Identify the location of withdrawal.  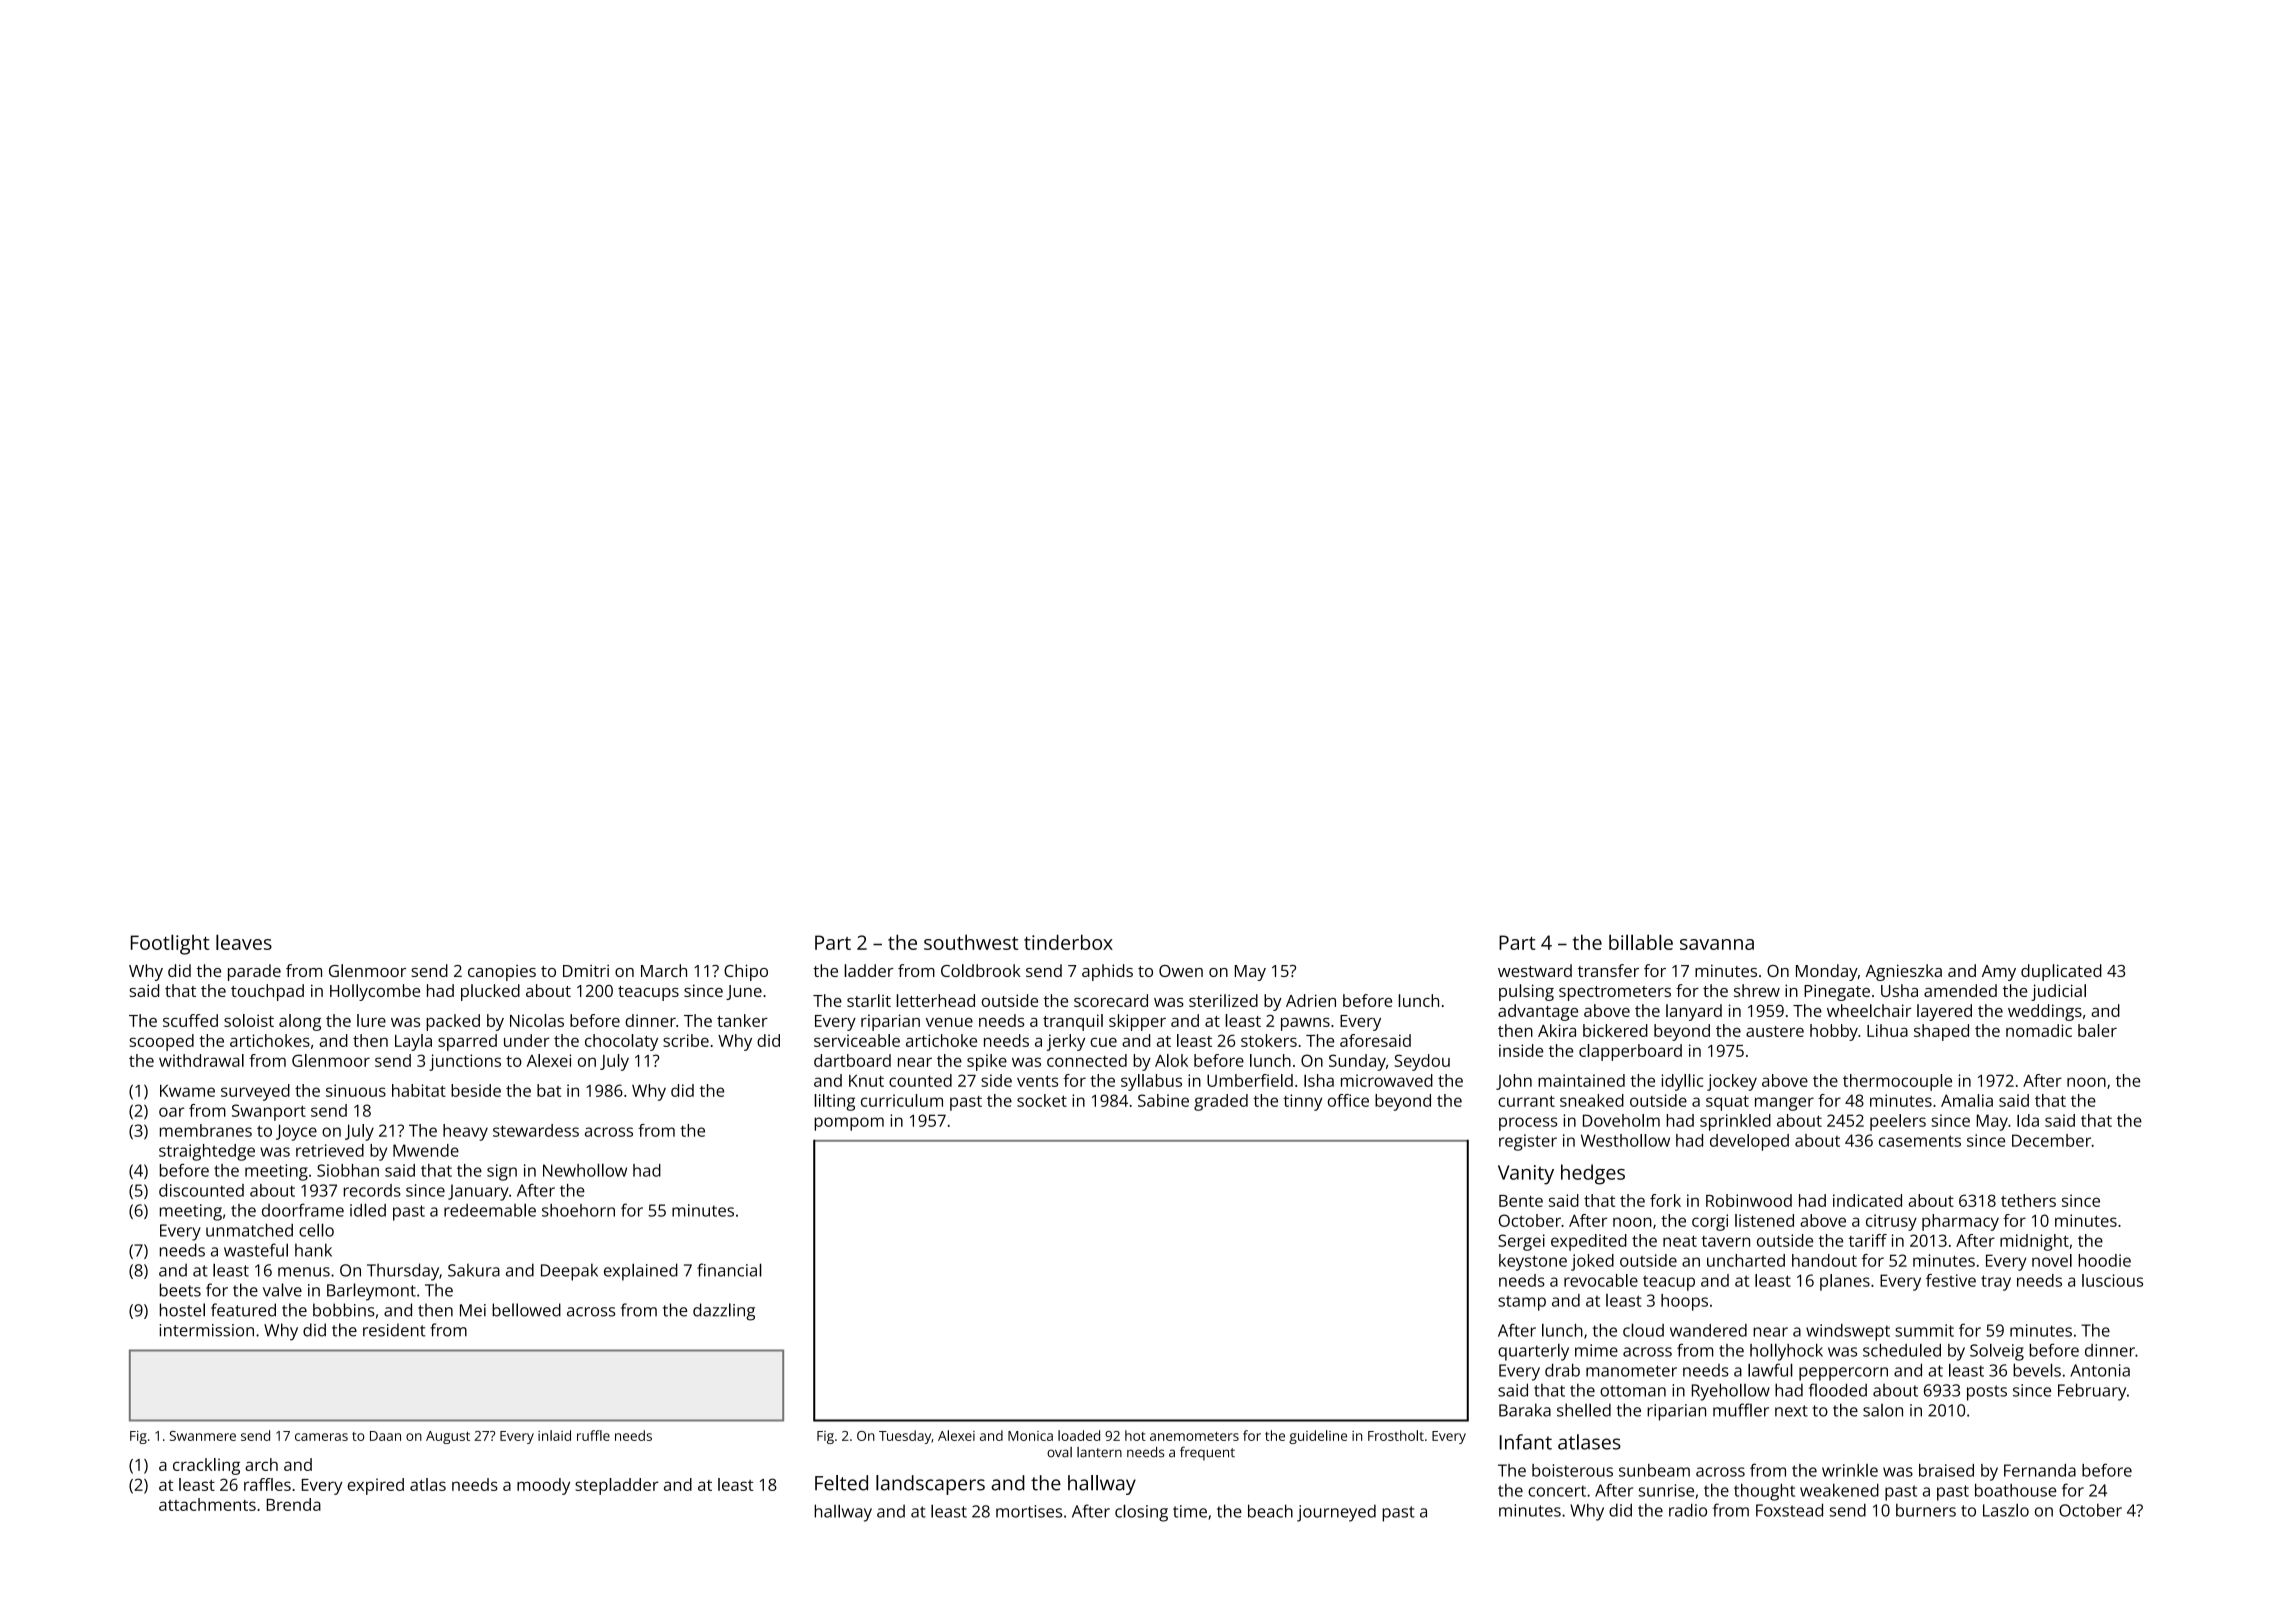
(201, 1060).
